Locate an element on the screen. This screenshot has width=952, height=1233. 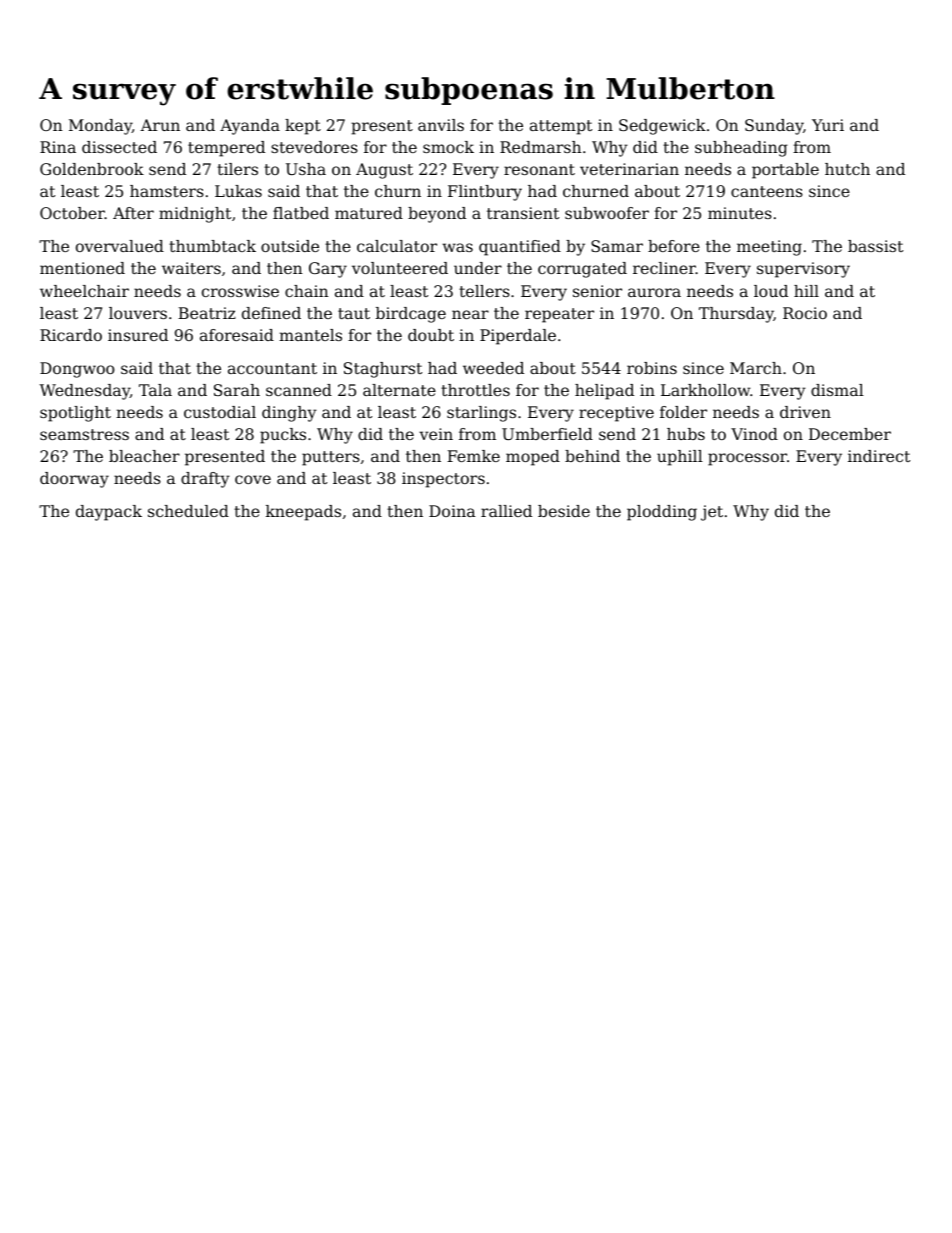
Samar is located at coordinates (617, 246).
